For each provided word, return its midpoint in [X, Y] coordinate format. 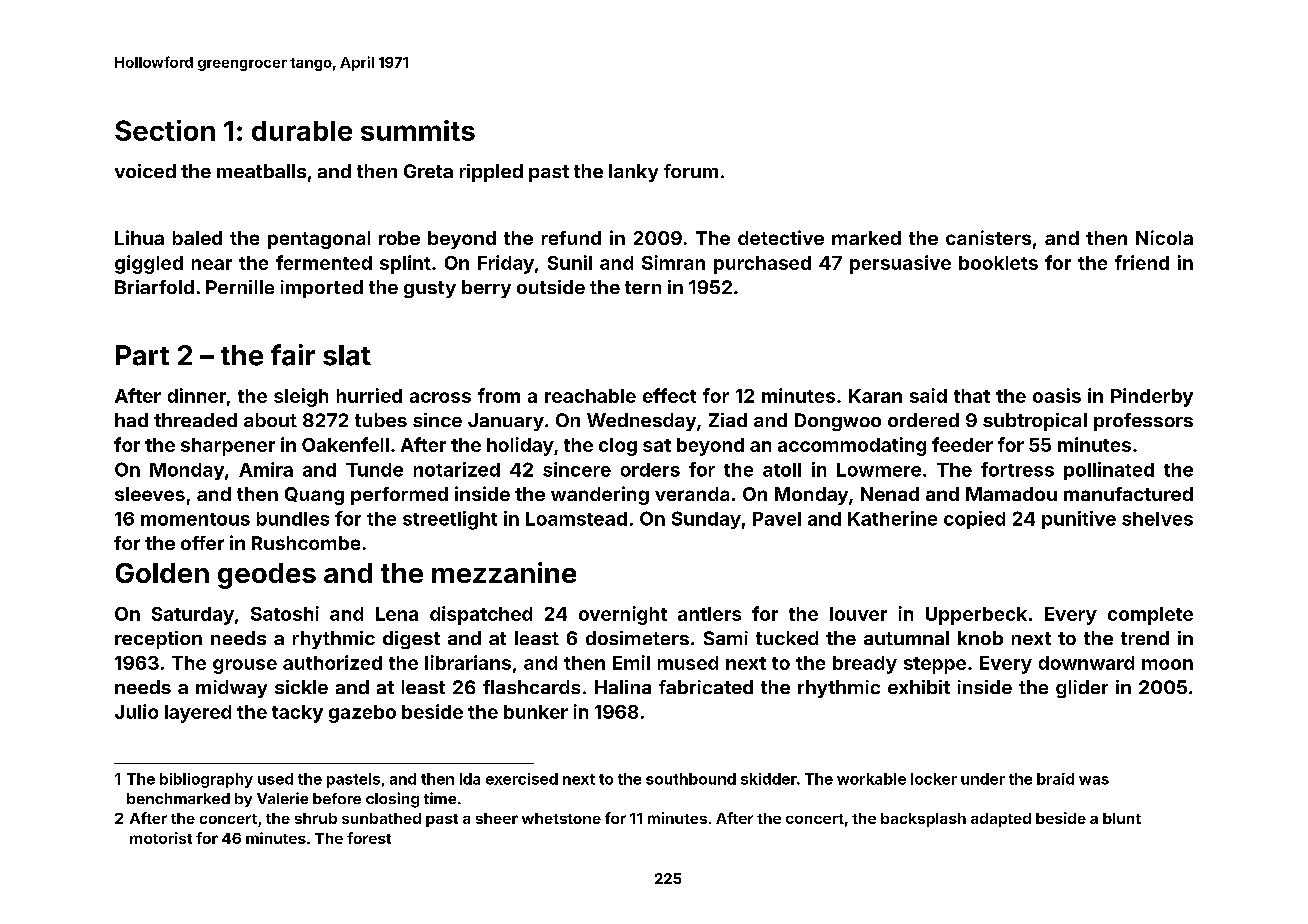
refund [571, 238]
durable [302, 131]
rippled [491, 173]
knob [980, 638]
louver [858, 614]
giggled [149, 264]
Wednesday [641, 422]
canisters [988, 237]
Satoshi [285, 613]
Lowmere [879, 470]
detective [781, 237]
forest [369, 838]
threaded [195, 420]
